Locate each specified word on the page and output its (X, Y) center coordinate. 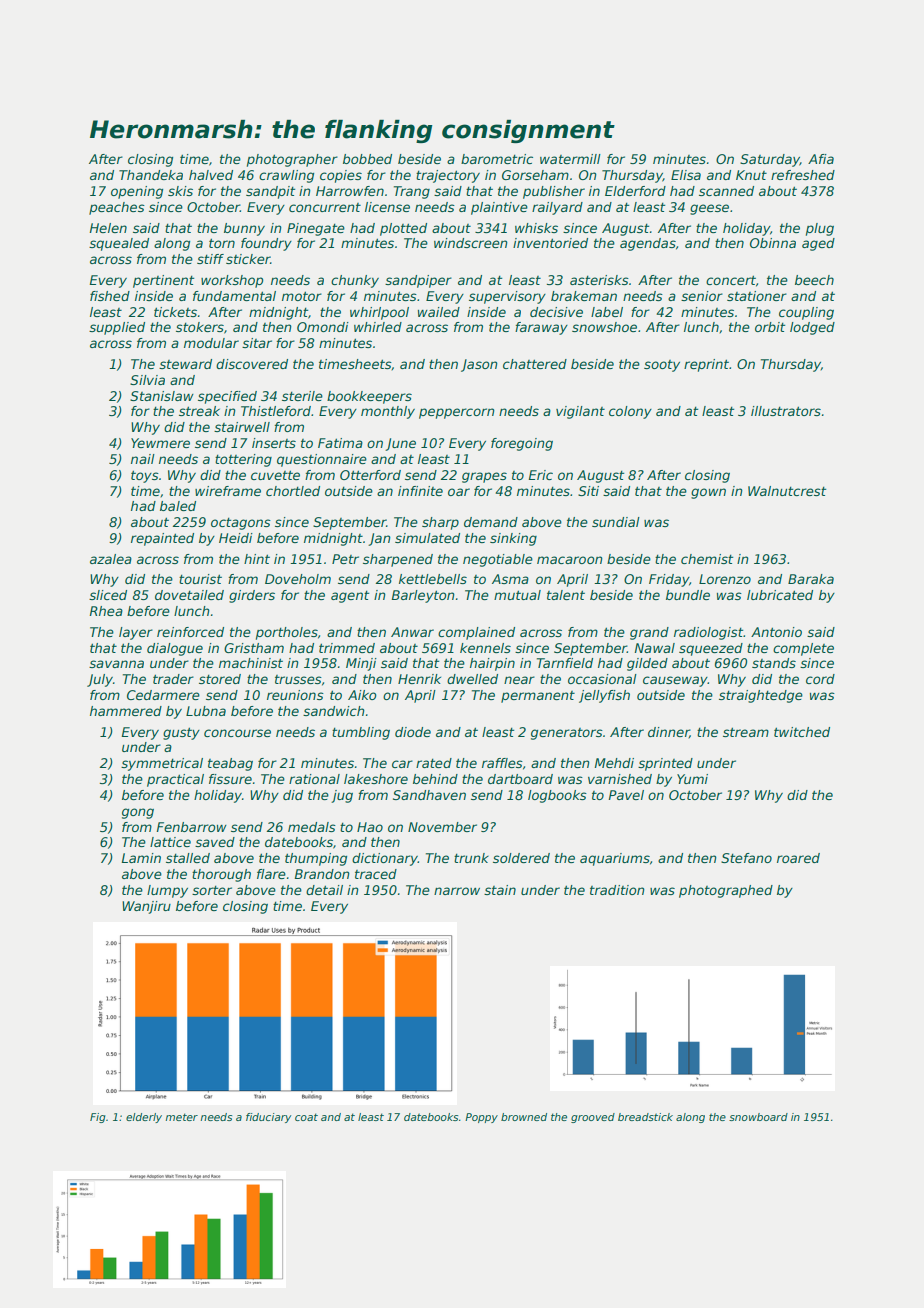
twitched (802, 732)
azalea (111, 559)
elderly (144, 1118)
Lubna (206, 711)
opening (137, 192)
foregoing (522, 444)
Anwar (412, 632)
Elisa (686, 175)
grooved (593, 1118)
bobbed (367, 159)
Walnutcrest (787, 491)
